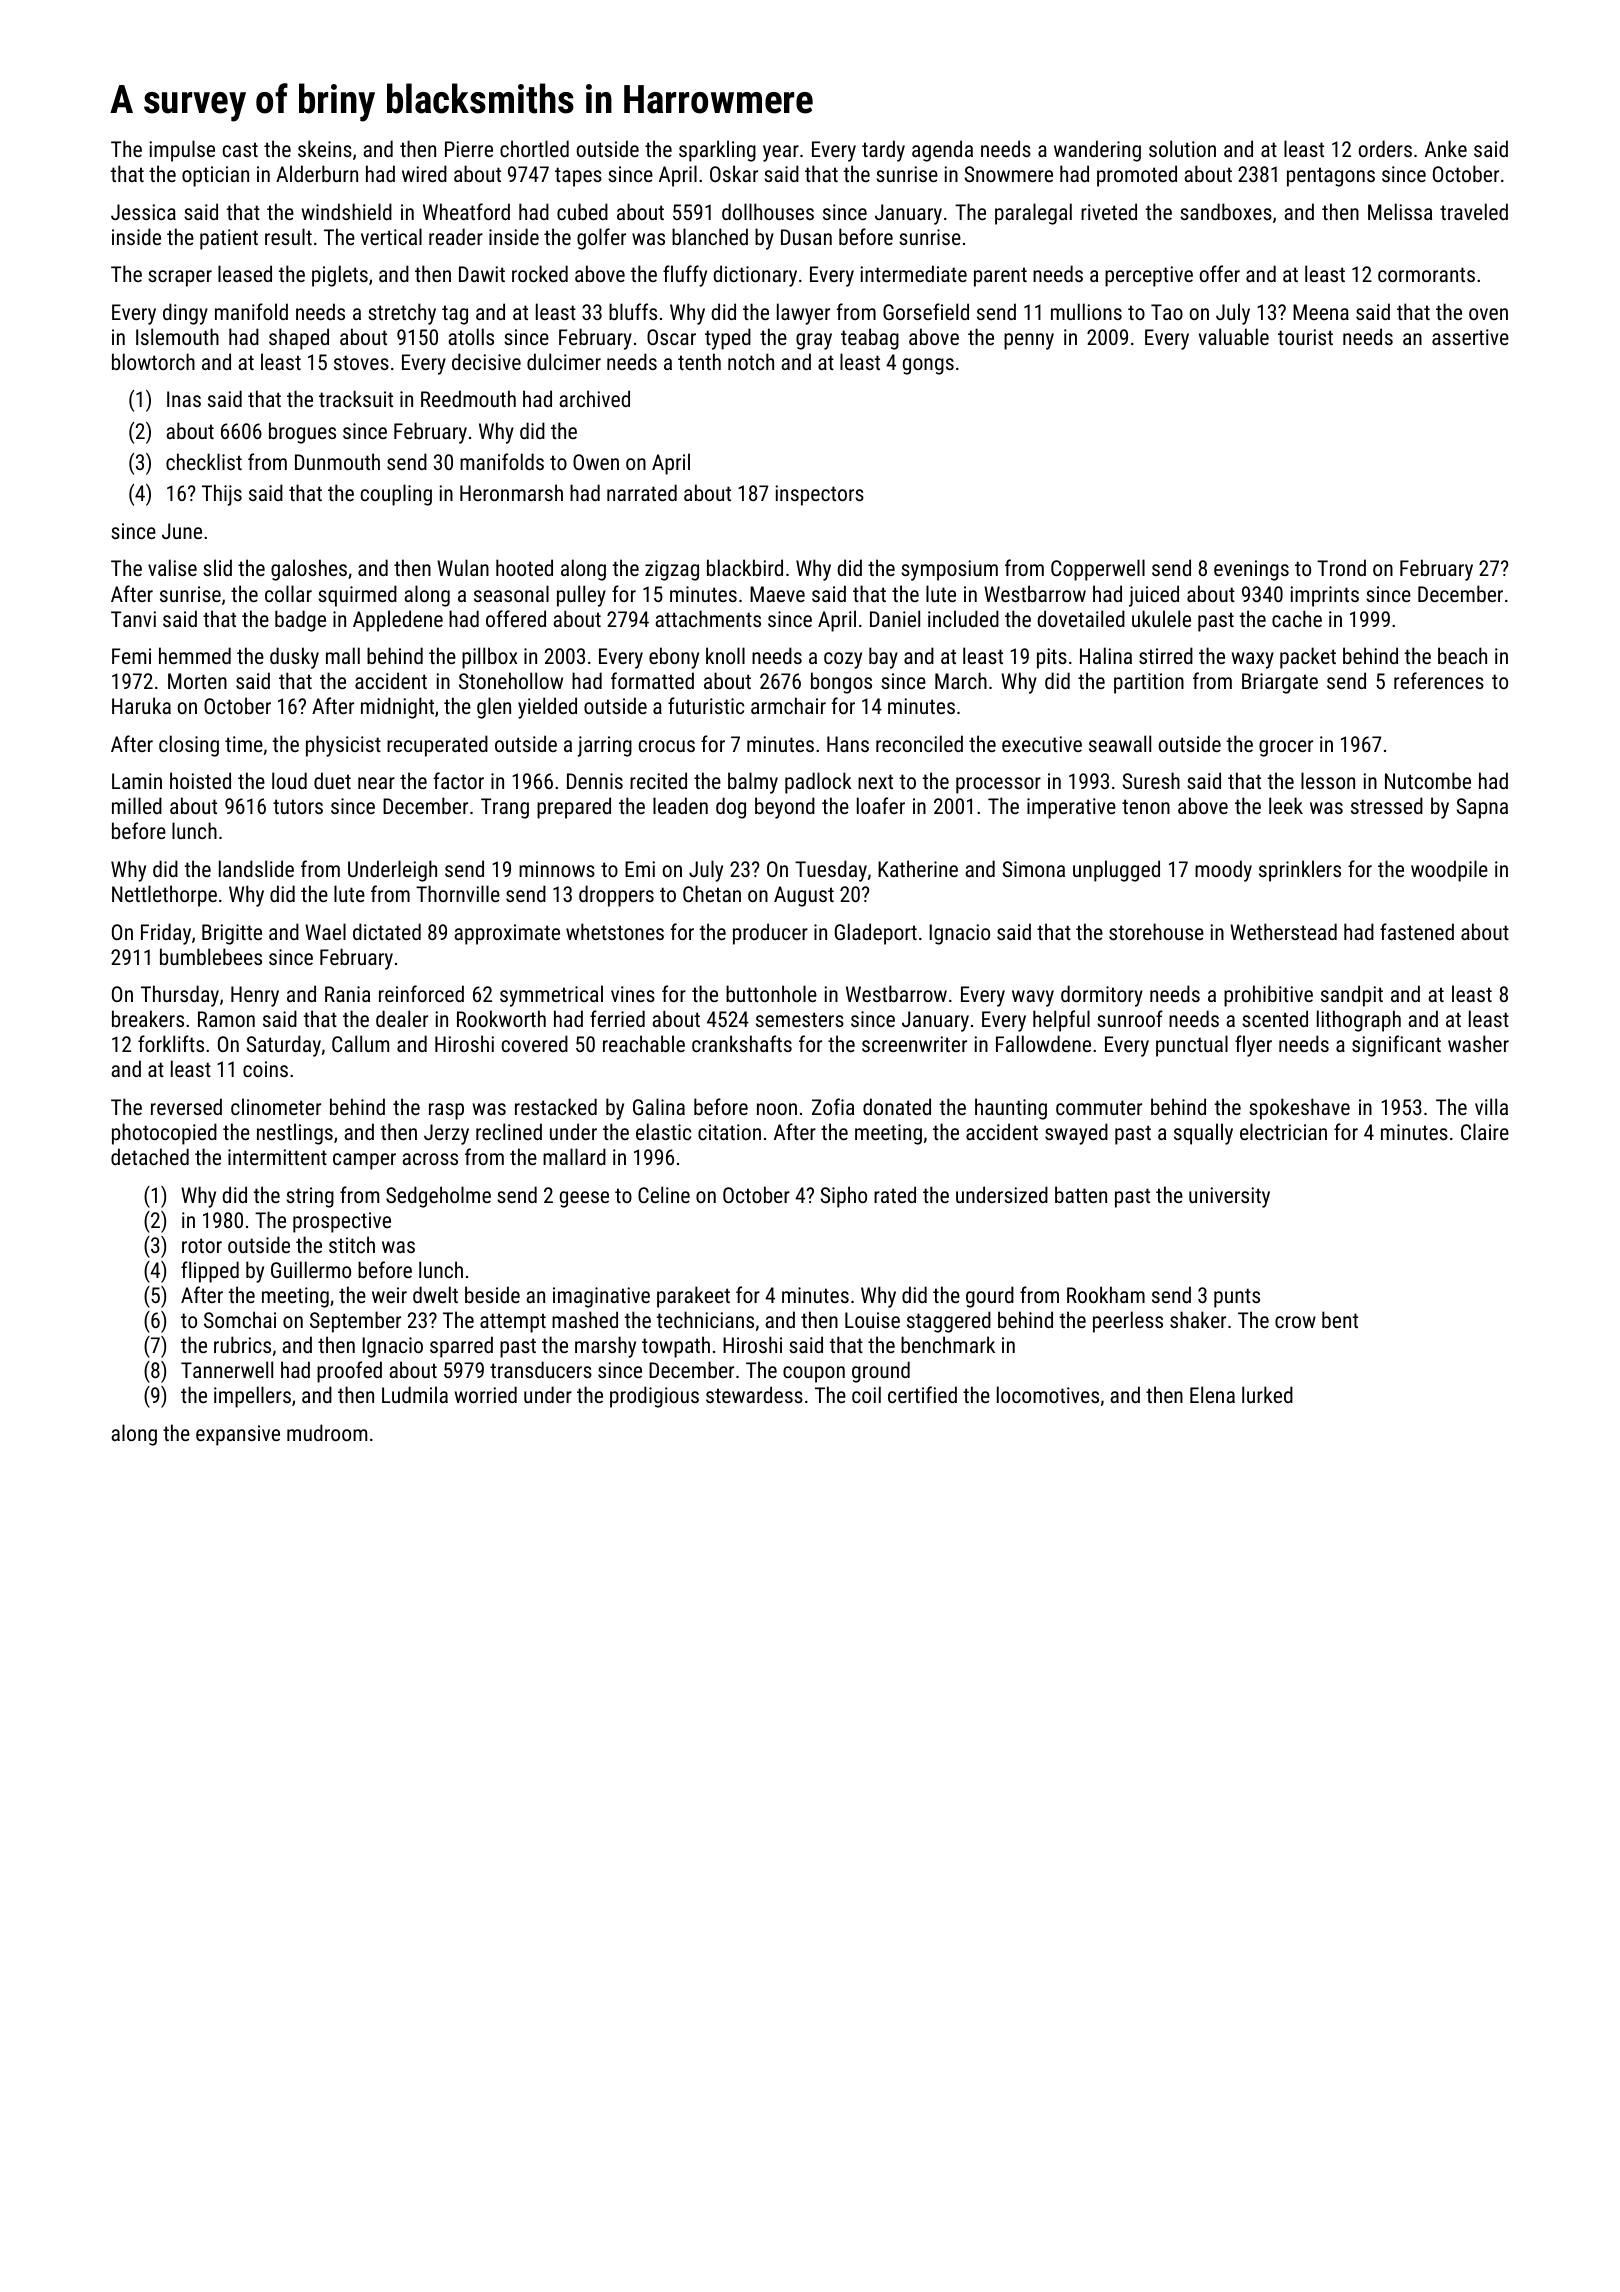 The width and height of the screenshot is (1620, 2292). What do you see at coordinates (1267, 1394) in the screenshot?
I see `lurked` at bounding box center [1267, 1394].
